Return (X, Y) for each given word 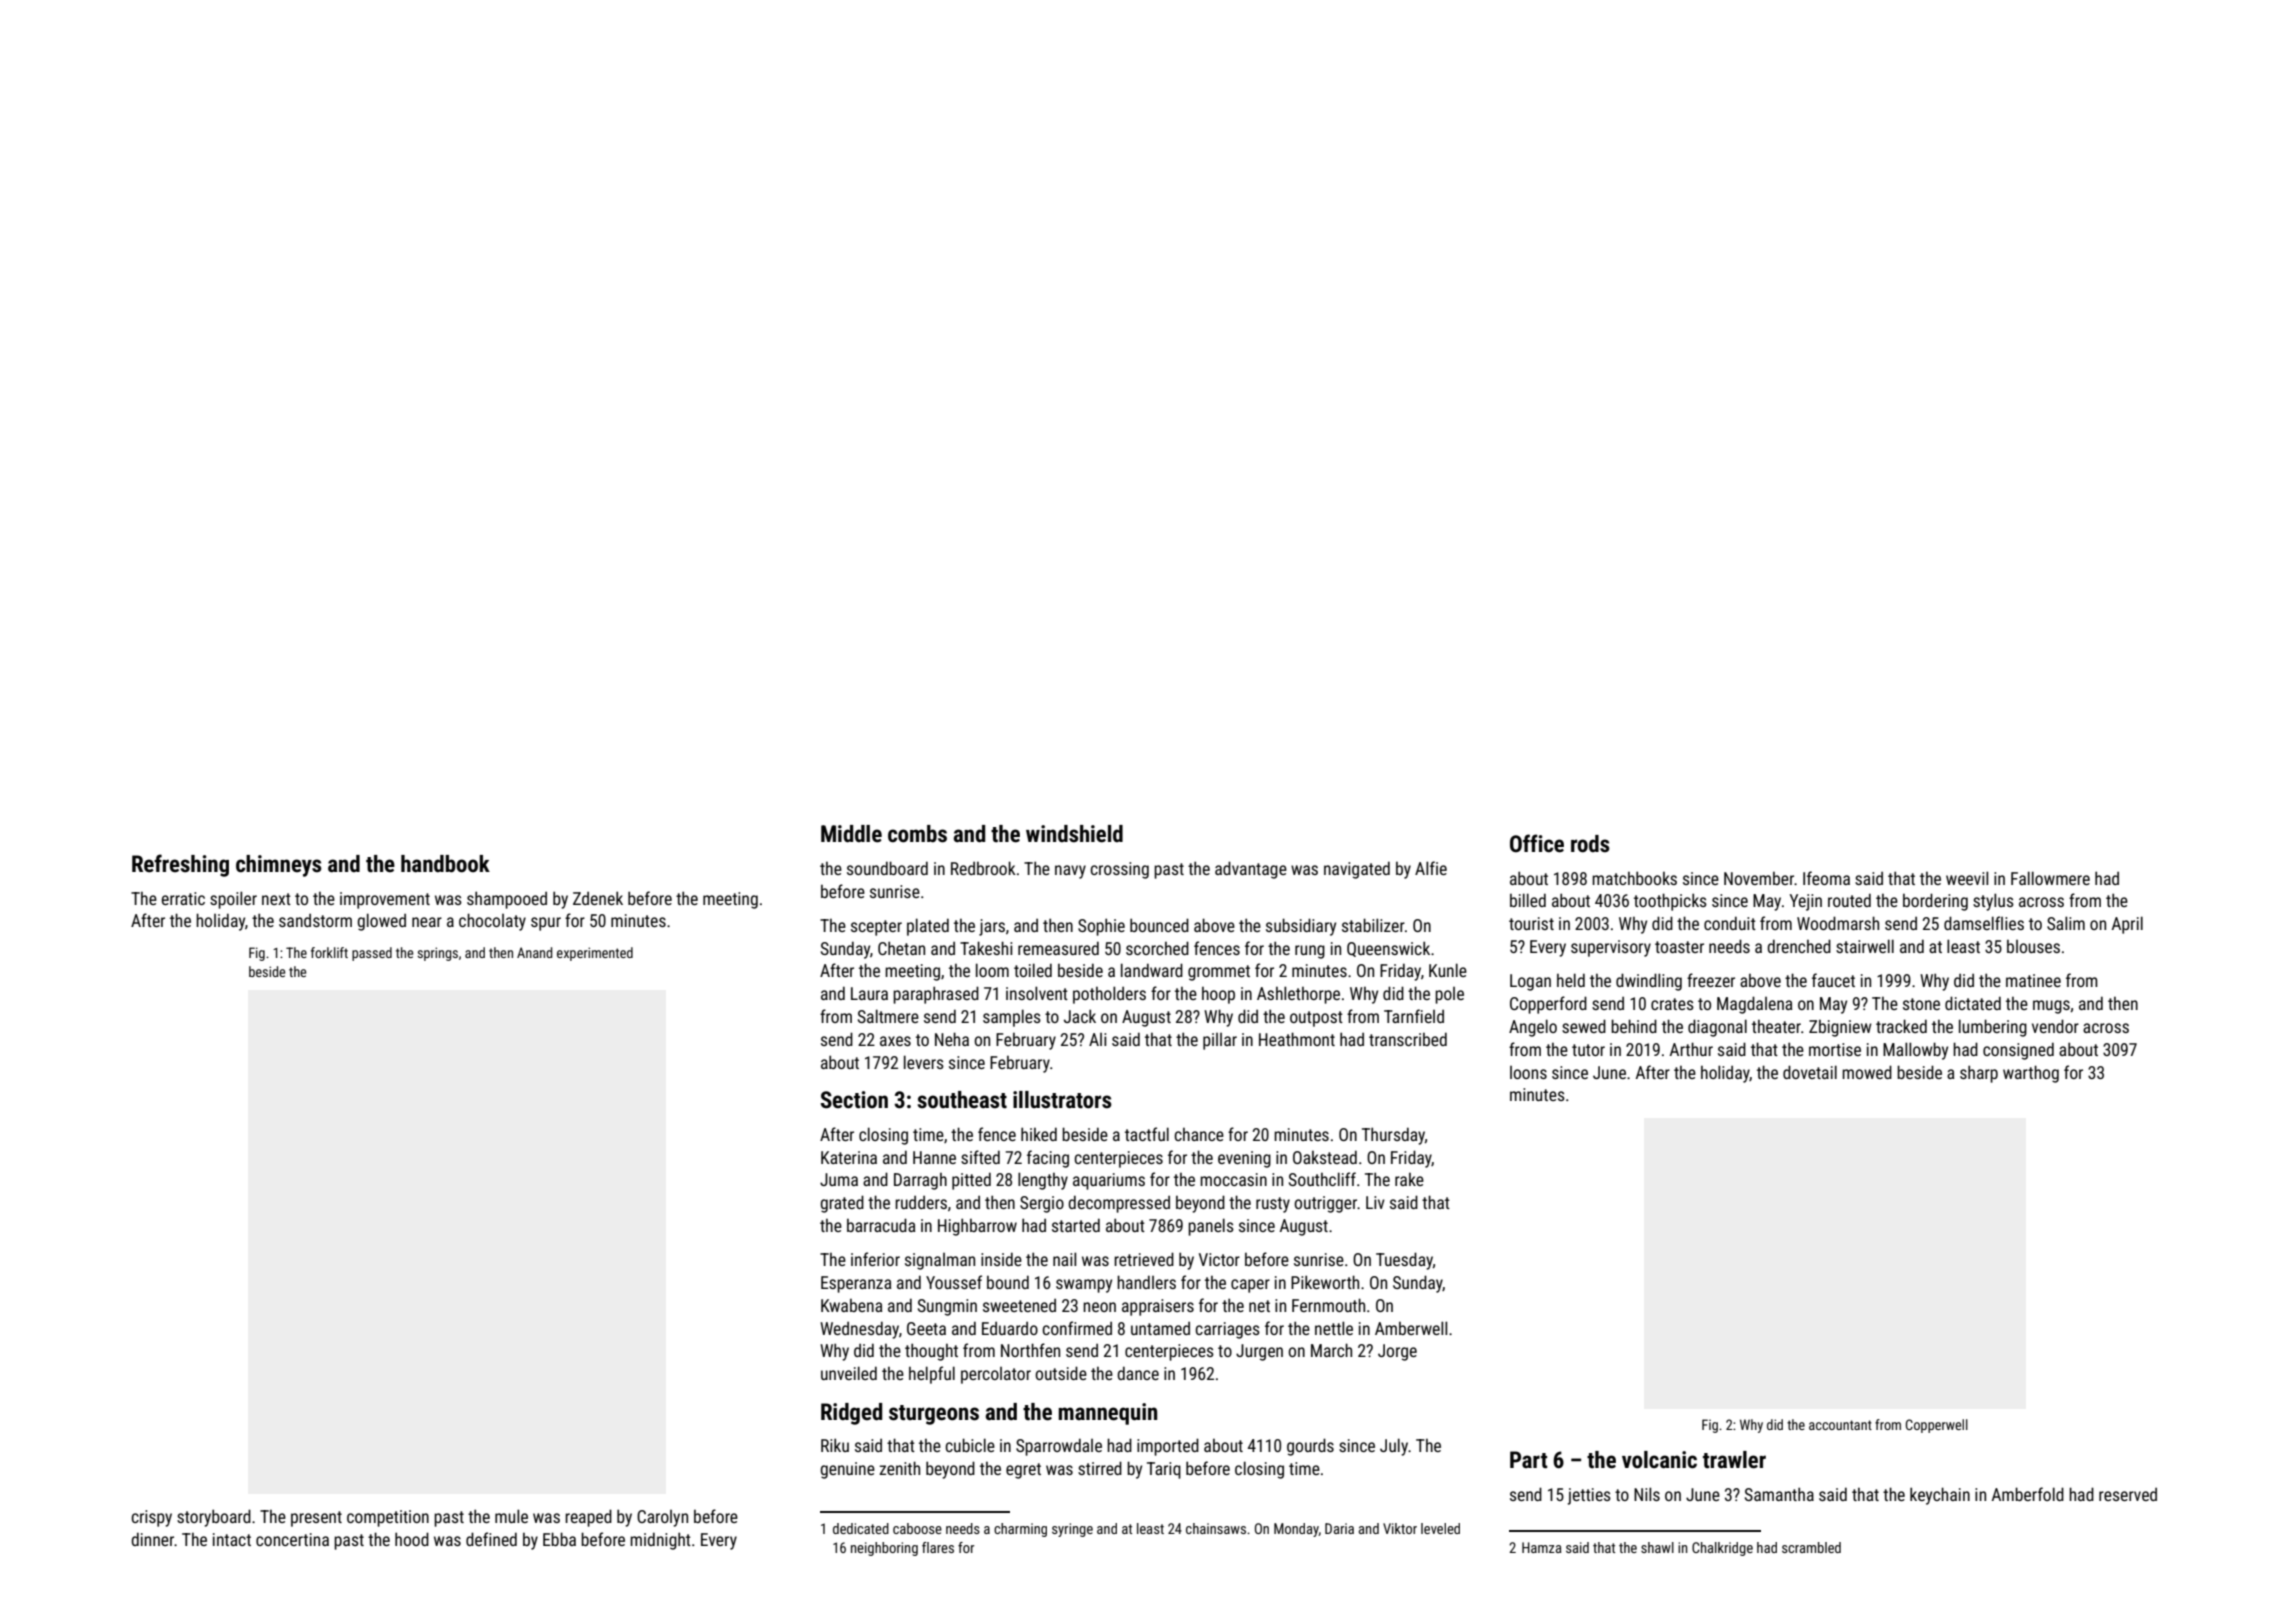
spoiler (233, 900)
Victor (1219, 1259)
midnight (660, 1541)
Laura (869, 993)
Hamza (1542, 1547)
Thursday (1393, 1136)
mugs (2051, 1007)
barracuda (881, 1225)
